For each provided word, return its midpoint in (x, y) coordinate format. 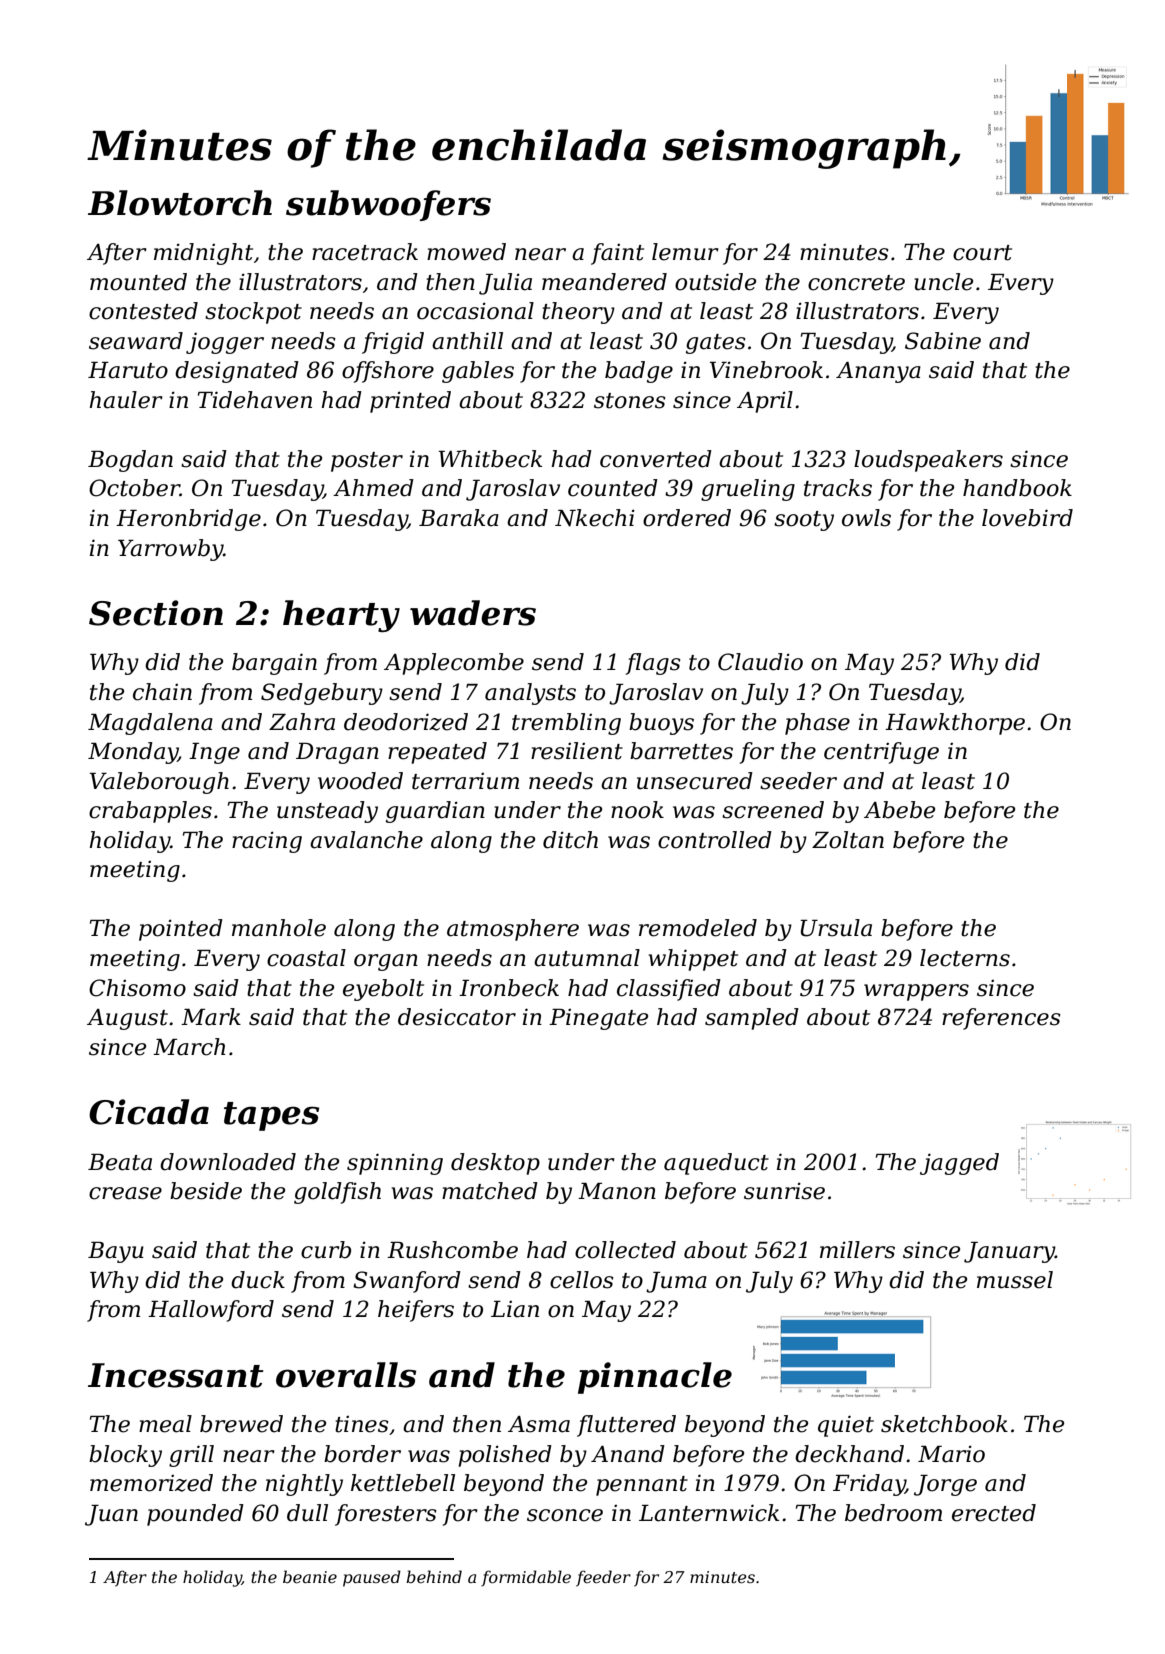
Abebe (899, 810)
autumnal (587, 958)
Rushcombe (452, 1250)
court (982, 253)
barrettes (681, 751)
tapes (271, 1116)
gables (478, 372)
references (1001, 1019)
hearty (341, 616)
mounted (138, 282)
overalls (346, 1375)
